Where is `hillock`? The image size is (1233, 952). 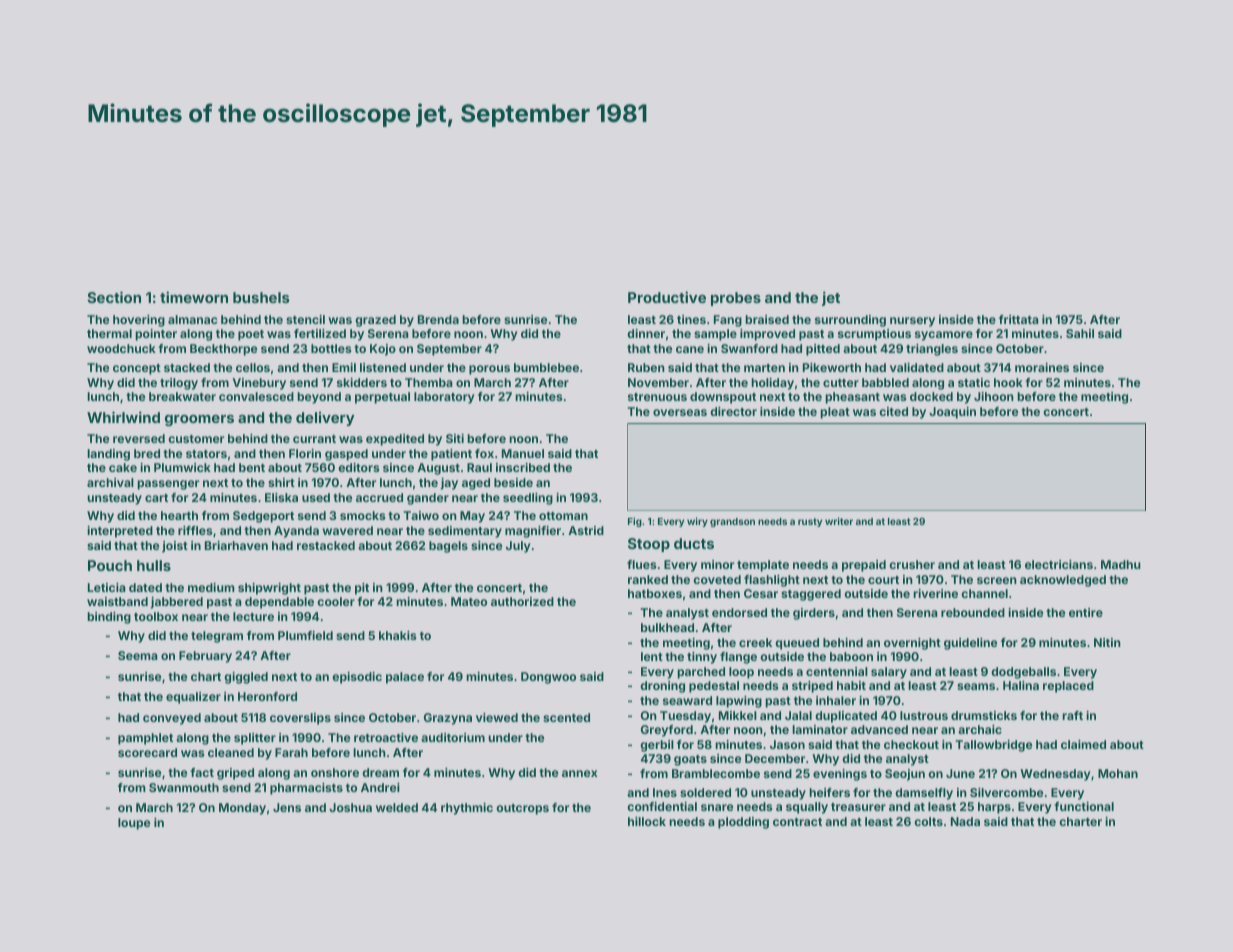 hillock is located at coordinates (647, 821).
